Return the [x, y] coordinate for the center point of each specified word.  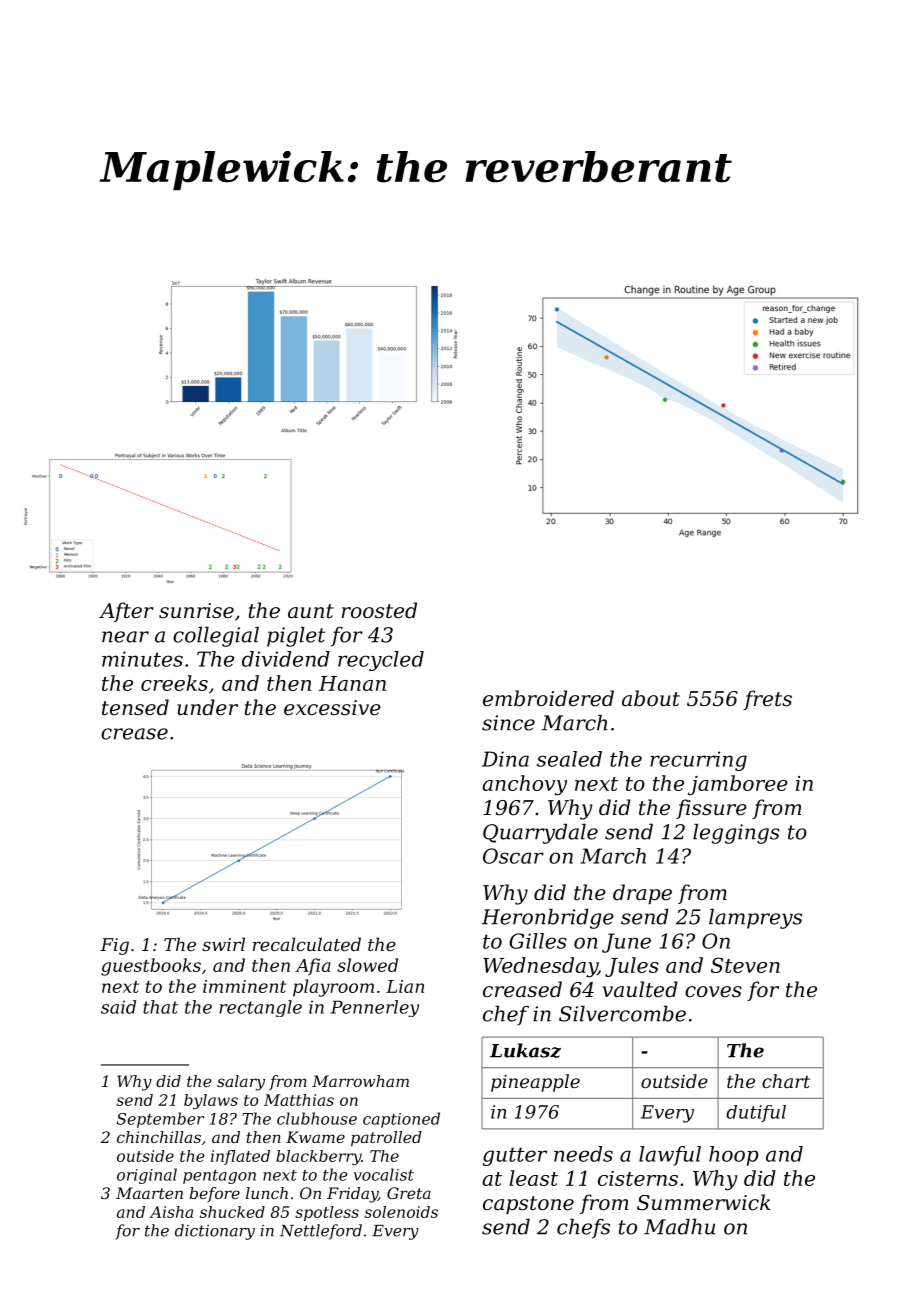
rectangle [260, 1008]
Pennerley [375, 1008]
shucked [232, 1212]
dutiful [756, 1113]
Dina [505, 759]
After [126, 612]
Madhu [679, 1227]
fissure [711, 809]
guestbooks [151, 967]
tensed [135, 707]
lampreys [755, 919]
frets [767, 700]
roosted [379, 610]
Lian [405, 986]
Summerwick [704, 1202]
